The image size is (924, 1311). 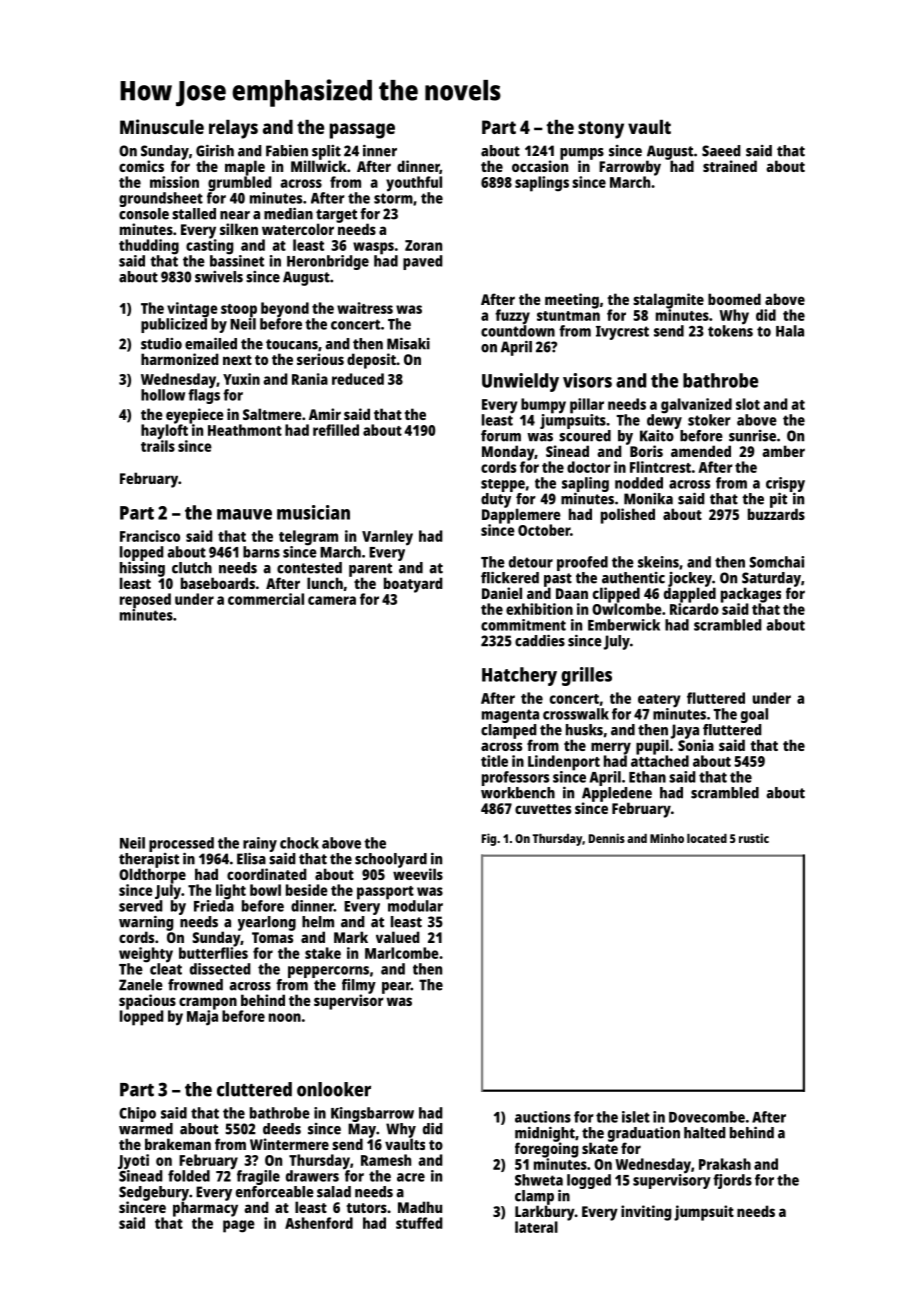 I want to click on buzzards, so click(x=776, y=514).
